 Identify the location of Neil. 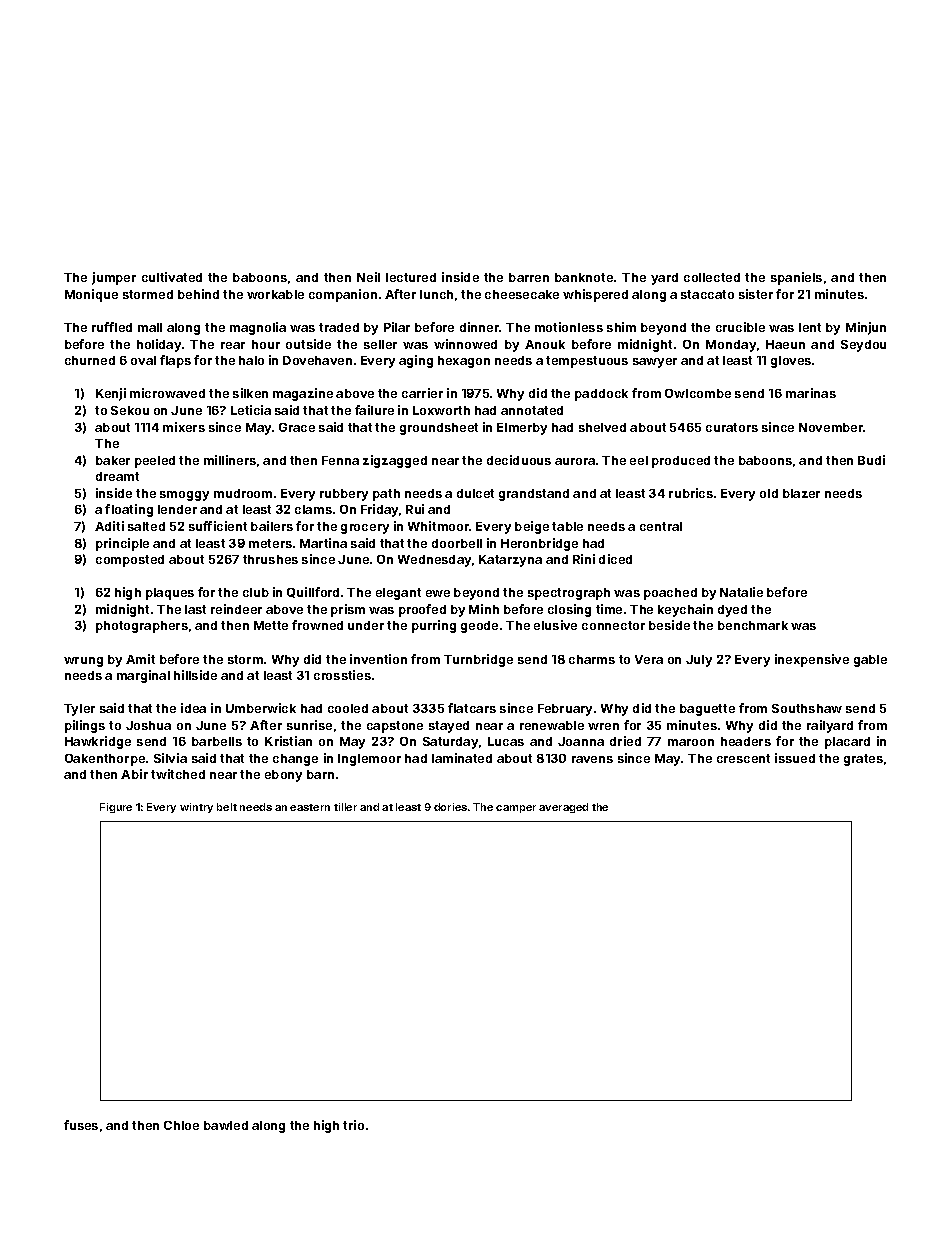
(368, 277).
